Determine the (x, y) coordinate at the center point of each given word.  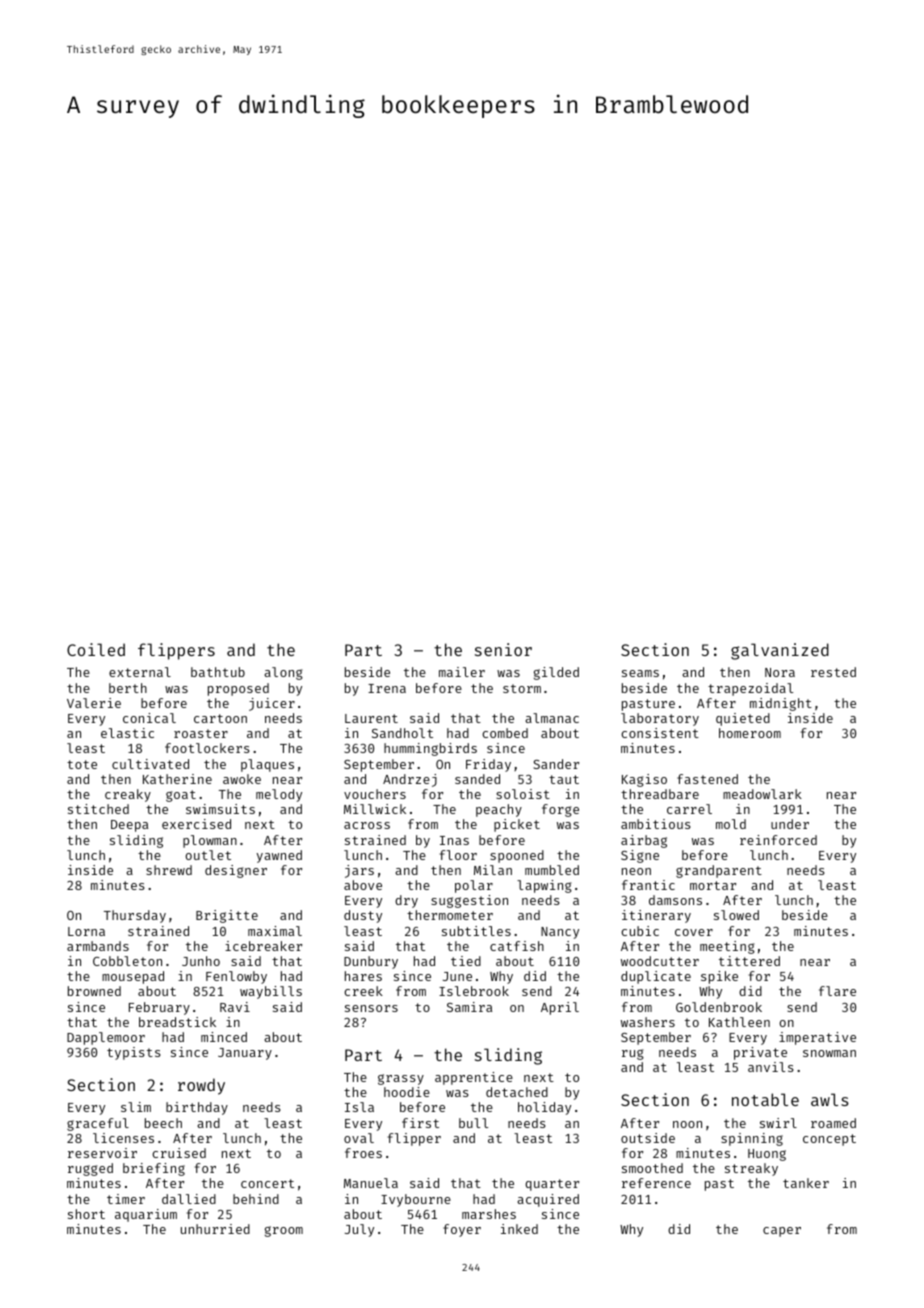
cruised (179, 1153)
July (359, 1230)
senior (503, 649)
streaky (751, 1169)
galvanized (780, 651)
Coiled (96, 649)
